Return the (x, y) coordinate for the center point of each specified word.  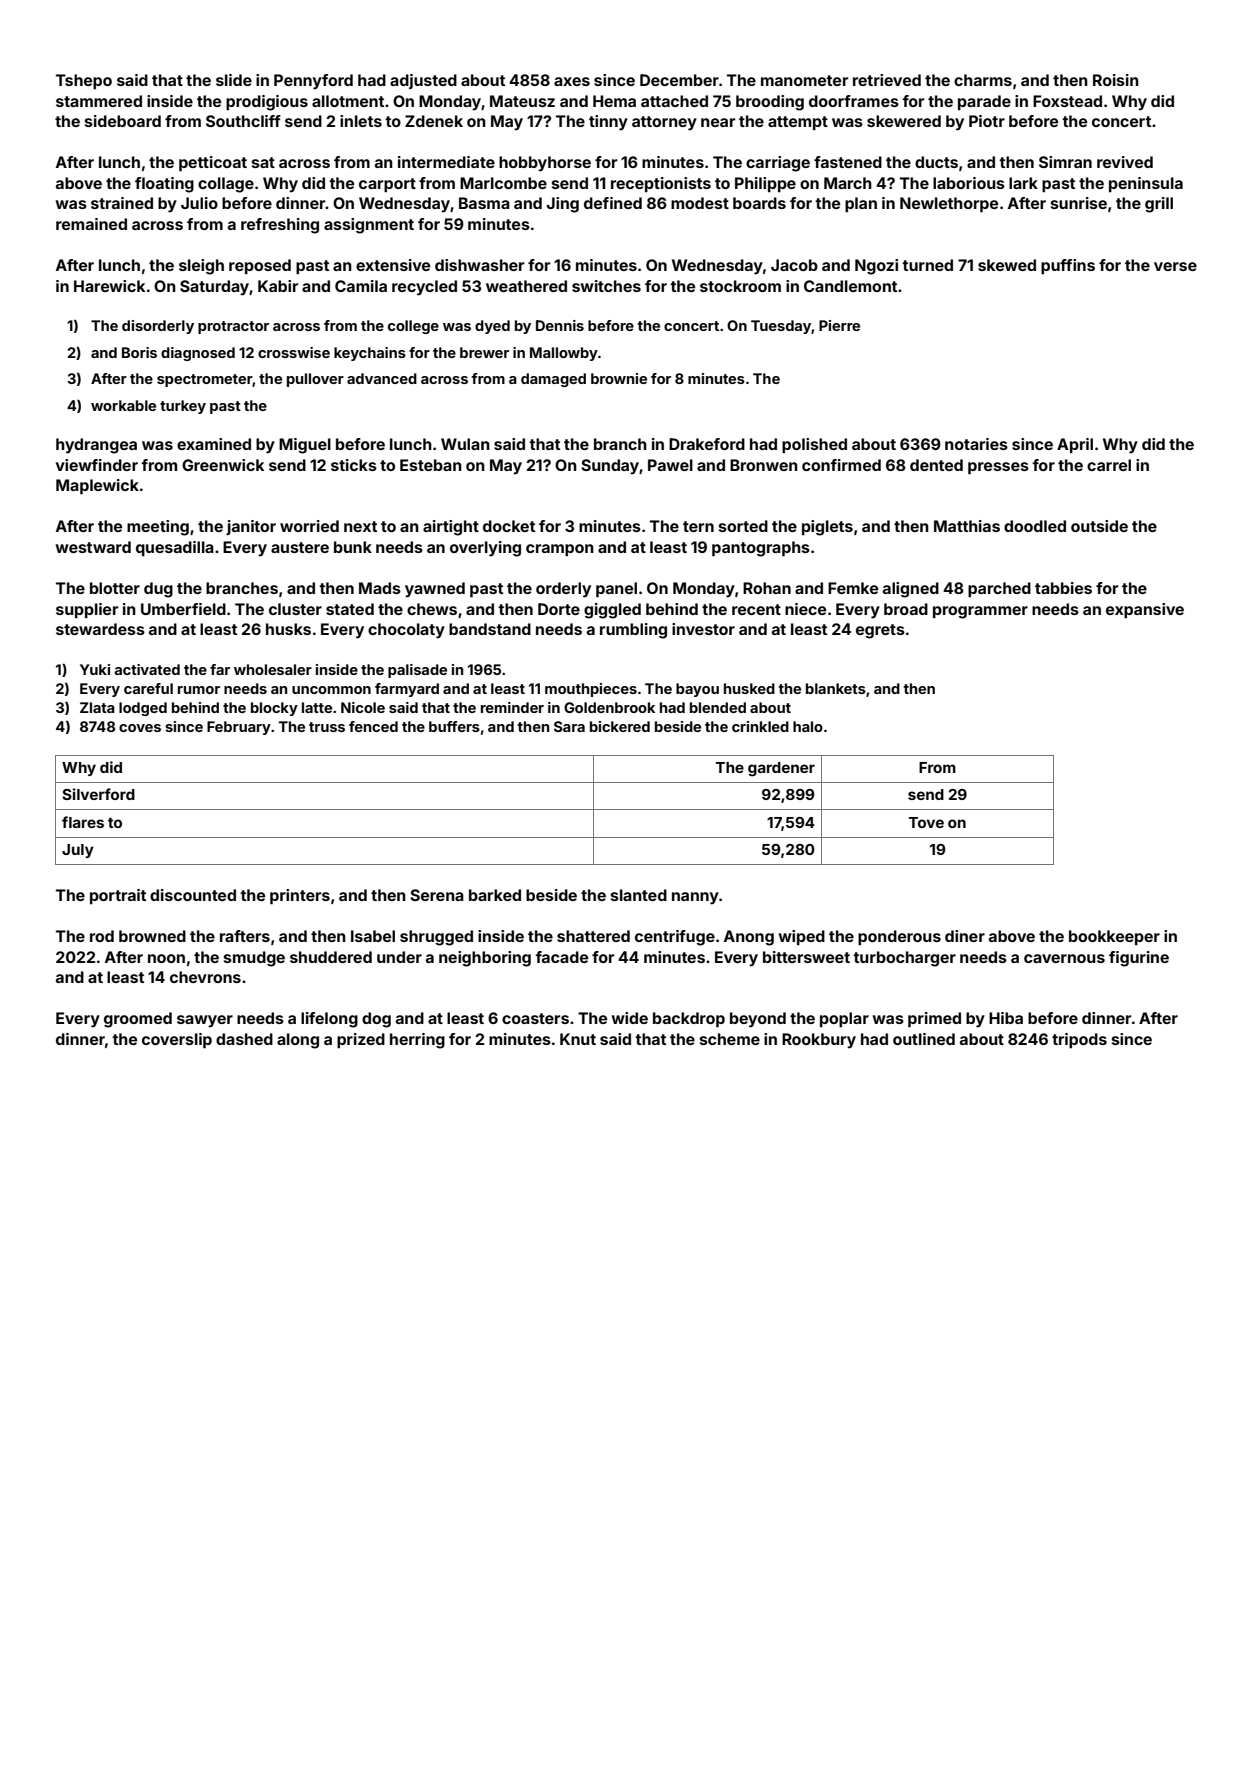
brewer (484, 352)
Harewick (109, 286)
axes (572, 81)
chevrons (205, 977)
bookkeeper (1114, 937)
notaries (976, 444)
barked (495, 895)
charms (983, 80)
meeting (158, 528)
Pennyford (313, 82)
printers (300, 896)
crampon (560, 550)
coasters (535, 1018)
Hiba (1006, 1018)
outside (1099, 526)
